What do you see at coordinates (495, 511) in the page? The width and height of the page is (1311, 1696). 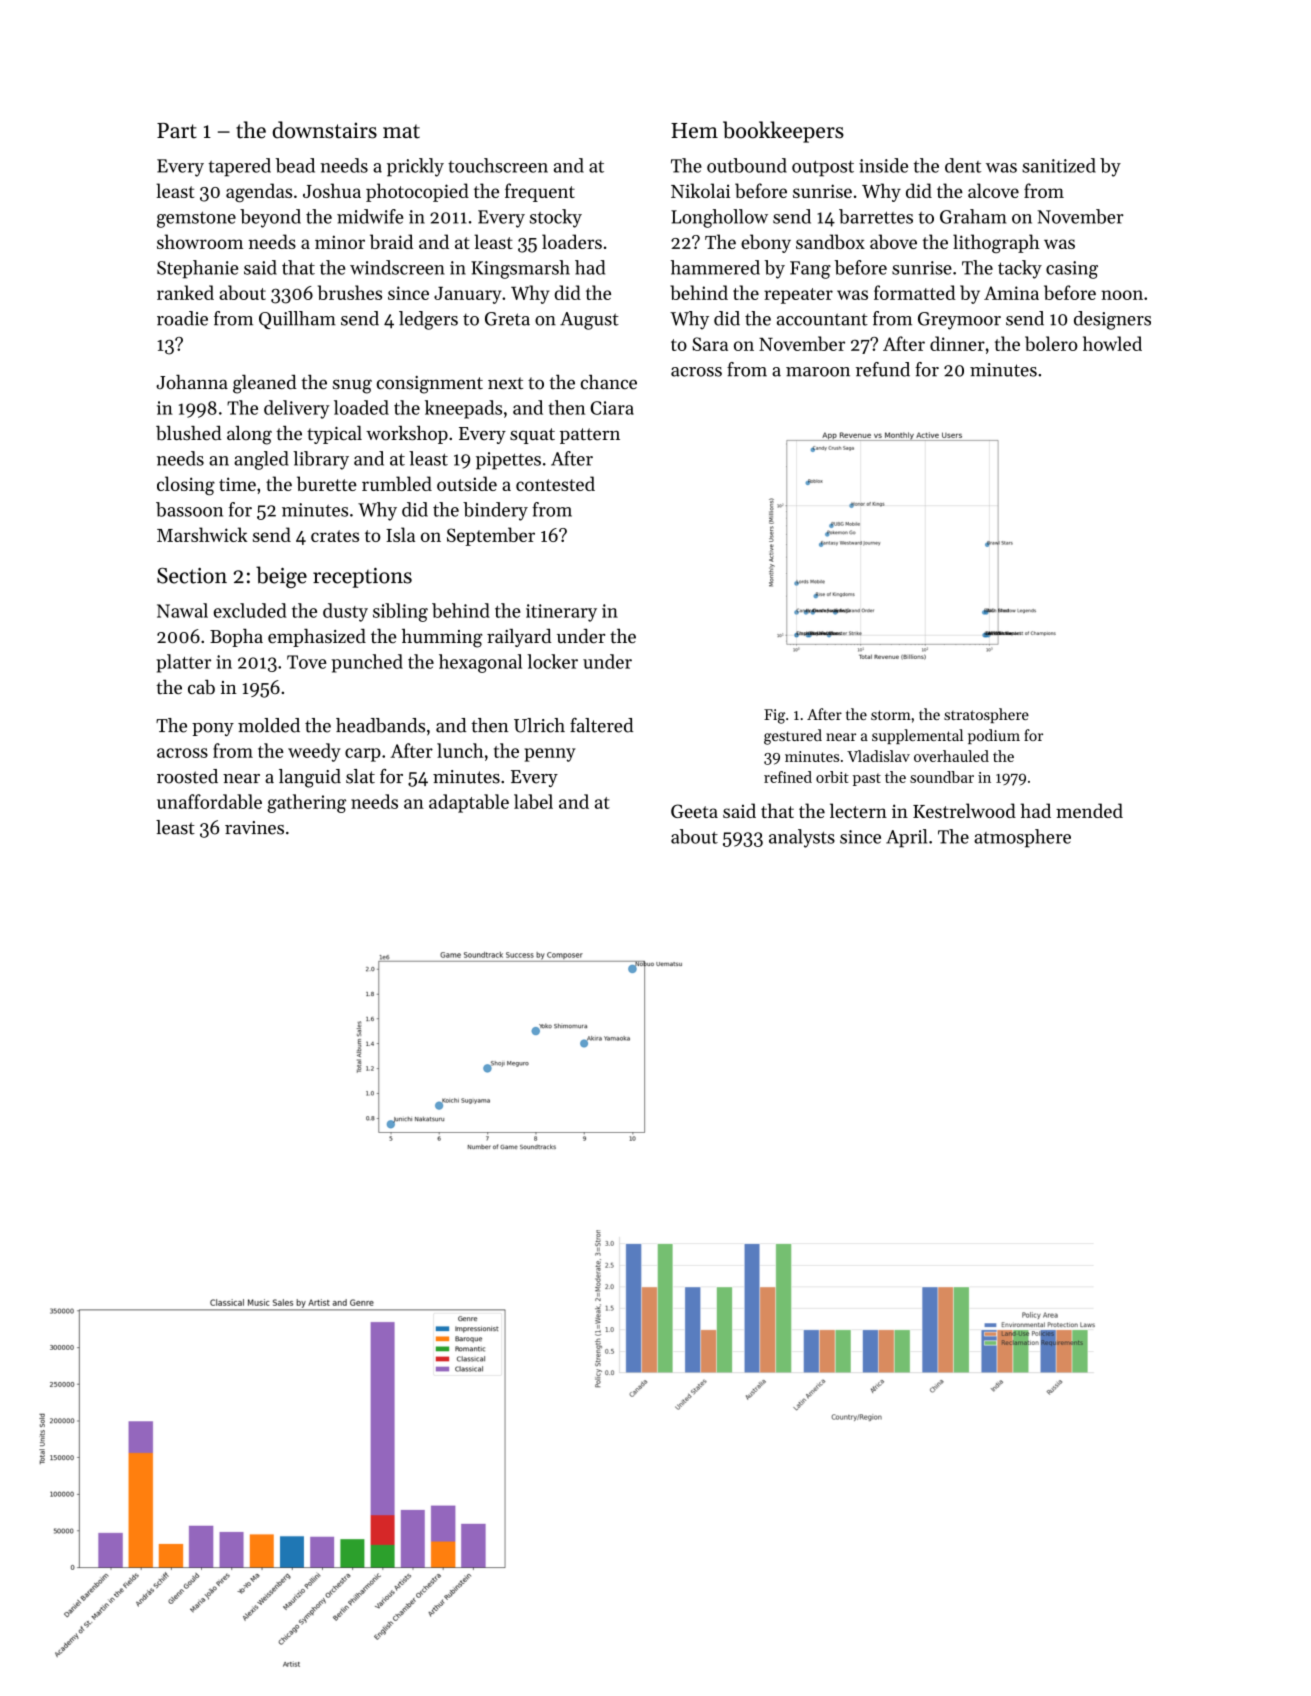 I see `bindery` at bounding box center [495, 511].
